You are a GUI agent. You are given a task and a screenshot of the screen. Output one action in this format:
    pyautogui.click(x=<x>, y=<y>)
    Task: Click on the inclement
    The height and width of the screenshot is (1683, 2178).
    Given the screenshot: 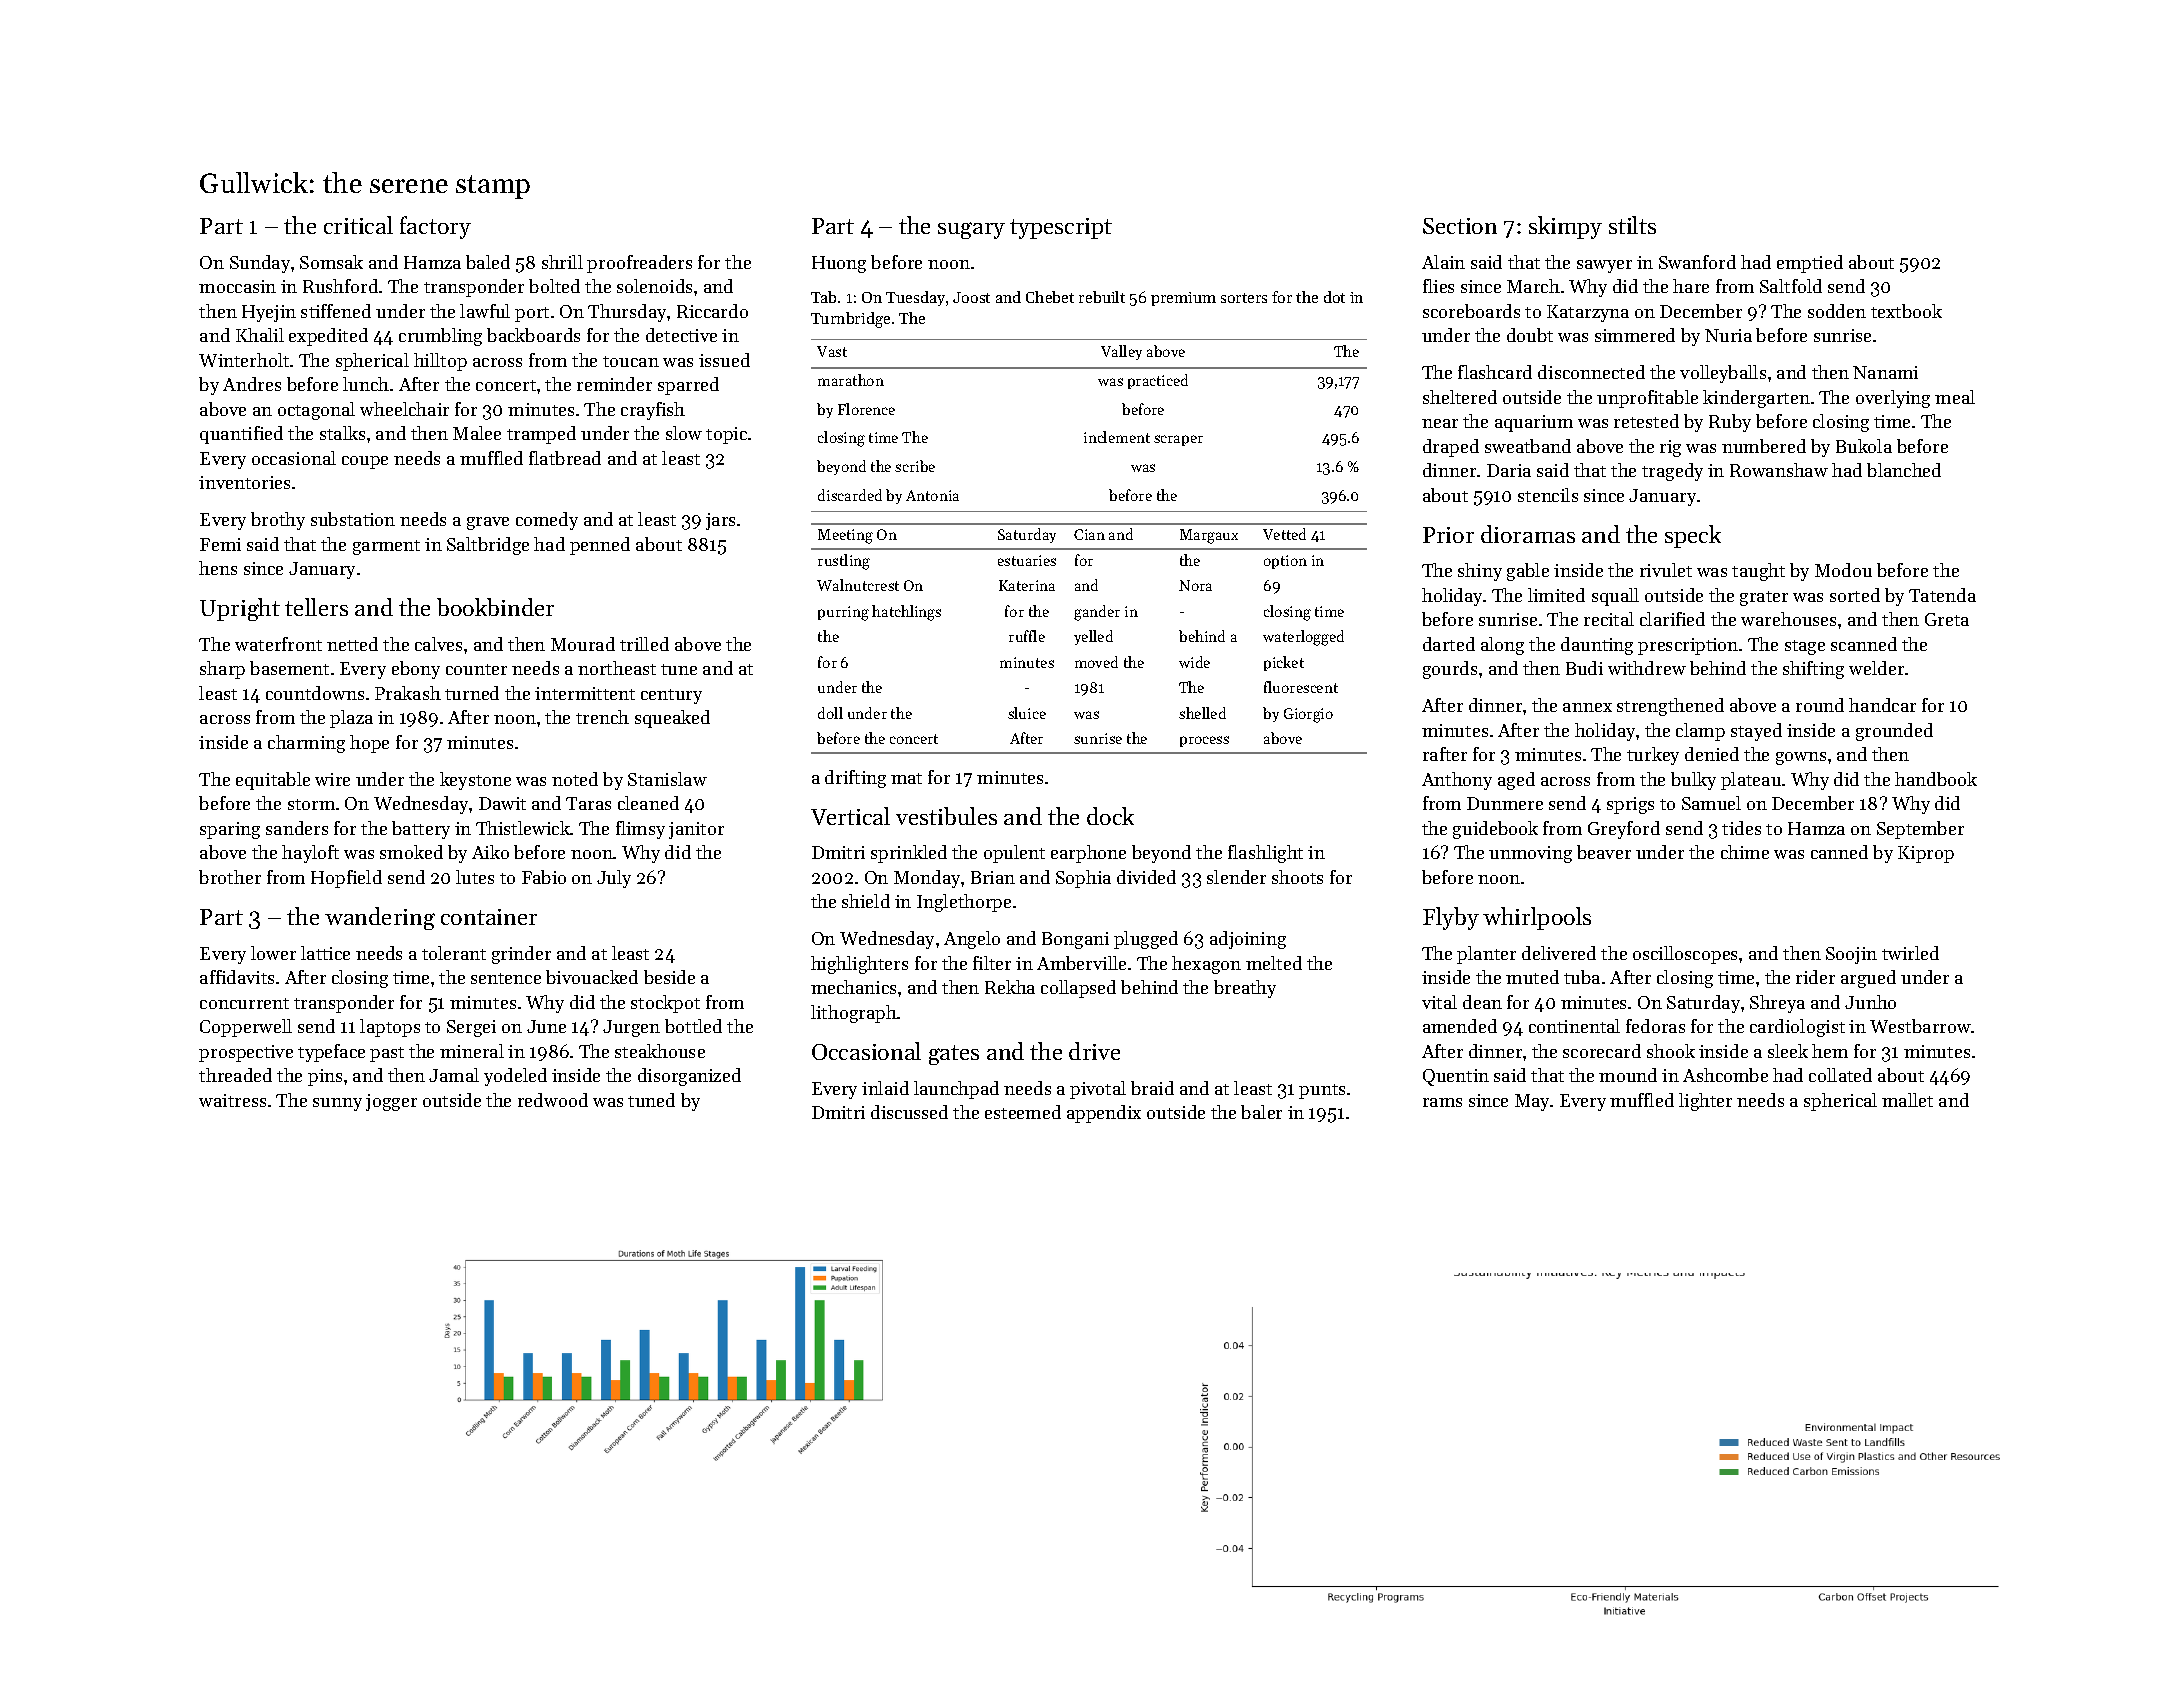 What is the action you would take?
    pyautogui.click(x=1117, y=437)
